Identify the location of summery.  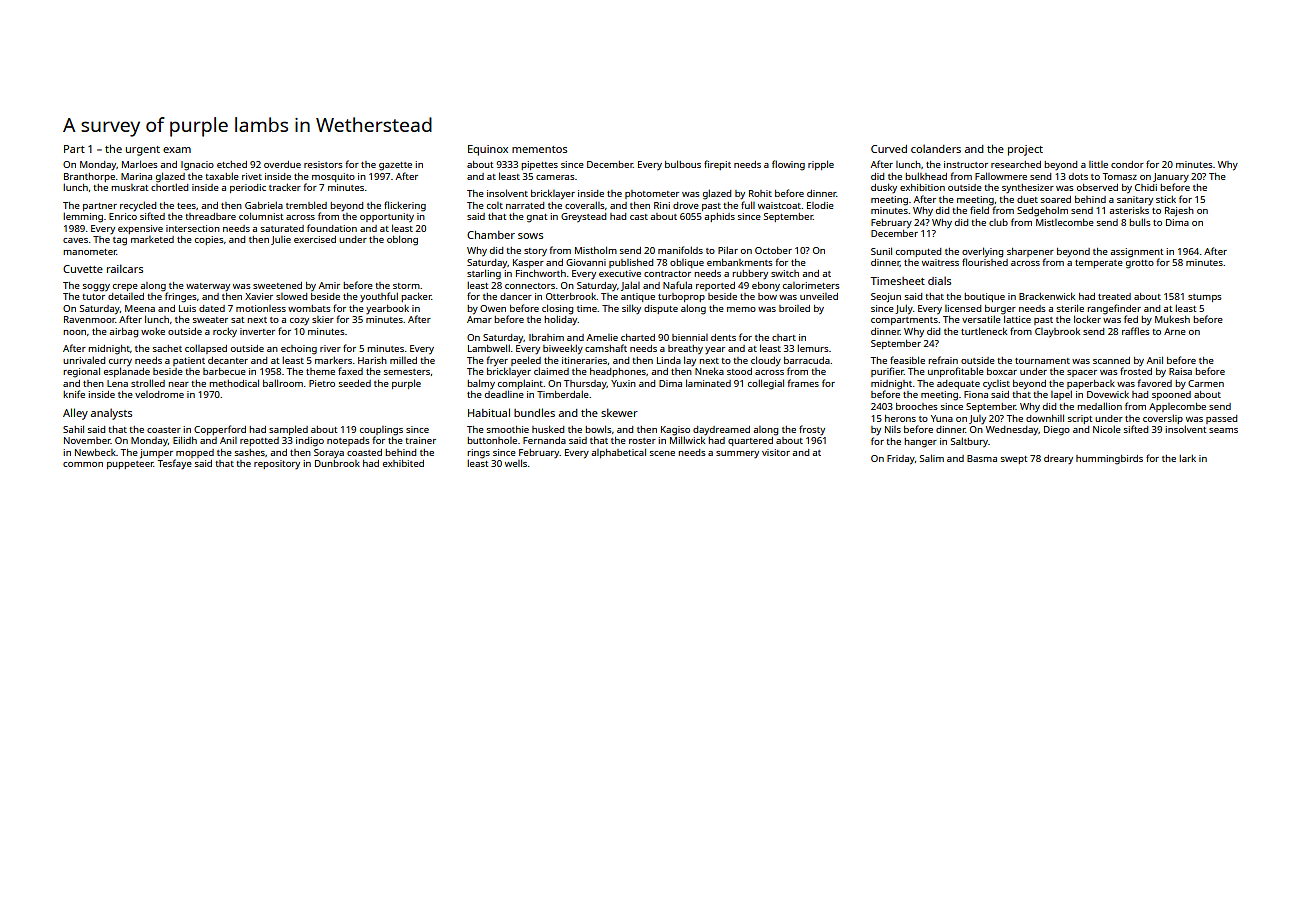
(737, 454).
